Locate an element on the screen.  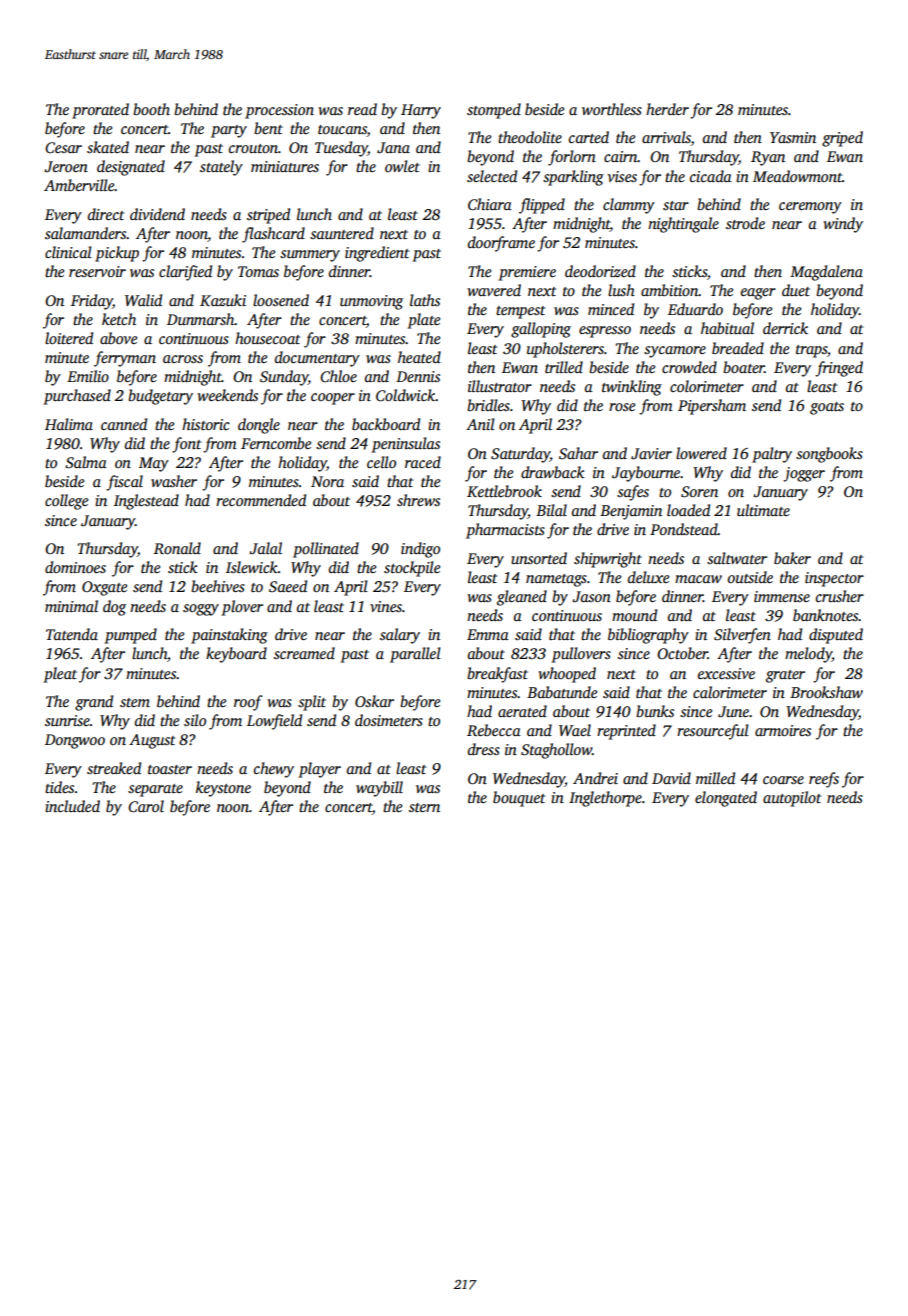
fringed is located at coordinates (839, 369).
